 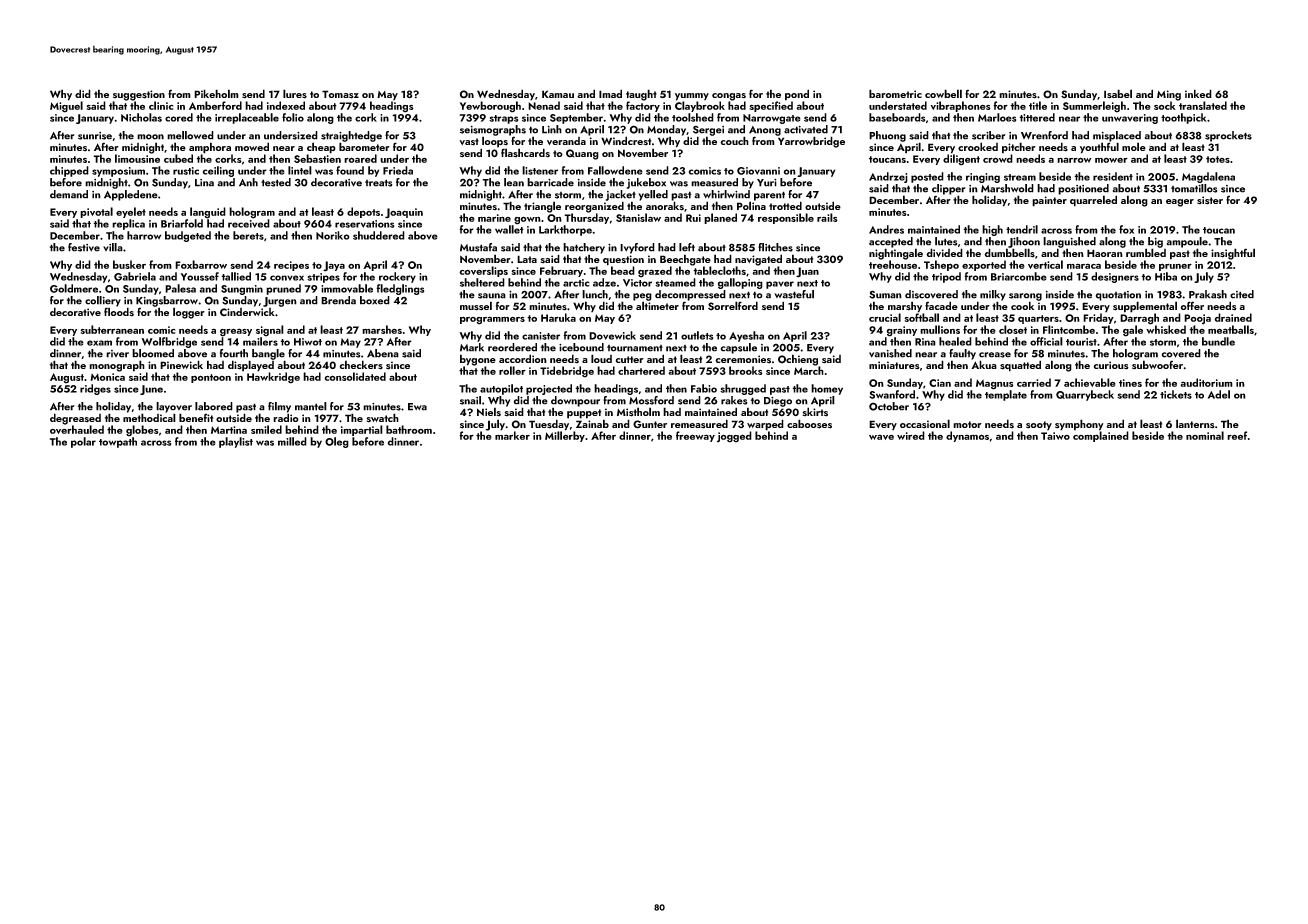 I want to click on jogged, so click(x=734, y=437).
